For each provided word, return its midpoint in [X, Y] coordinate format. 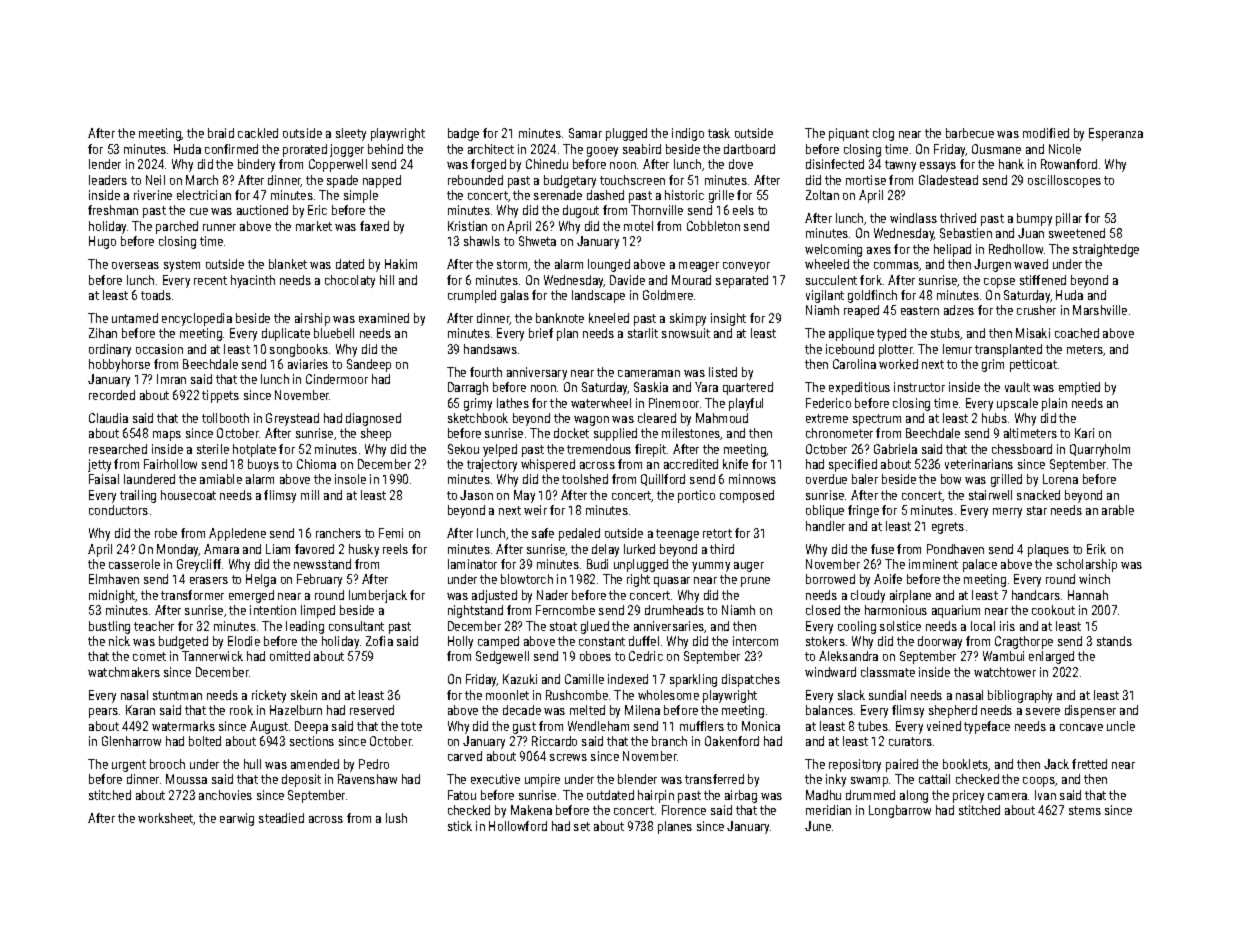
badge [463, 134]
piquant [849, 134]
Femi [391, 533]
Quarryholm [1100, 450]
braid [221, 133]
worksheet [166, 819]
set [582, 826]
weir [535, 510]
